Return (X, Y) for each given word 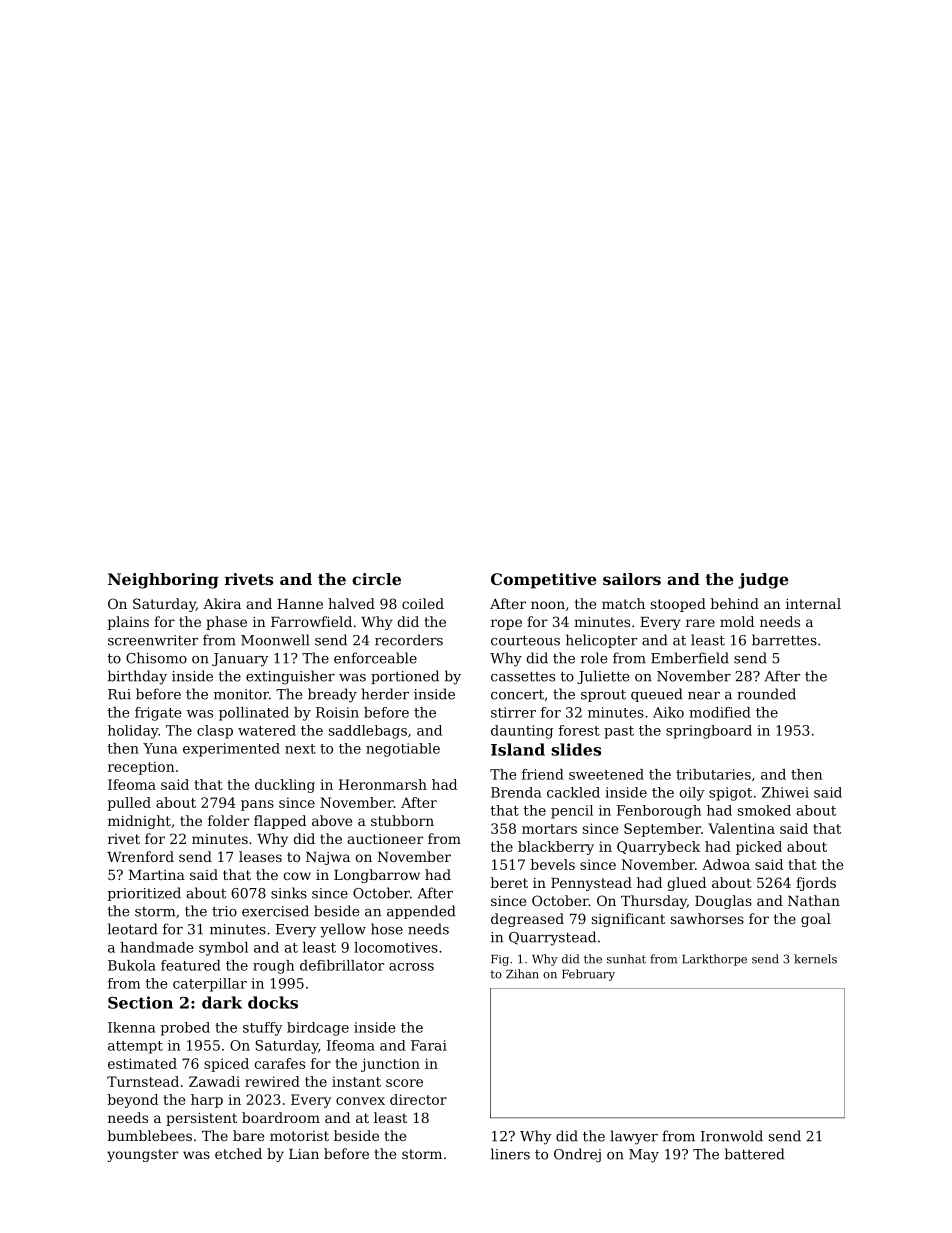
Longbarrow (377, 876)
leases (260, 856)
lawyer (634, 1137)
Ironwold (732, 1136)
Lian (304, 1154)
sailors (632, 579)
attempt (135, 1047)
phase (226, 623)
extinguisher (290, 677)
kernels (815, 959)
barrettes (784, 640)
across (411, 967)
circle (376, 579)
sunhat (626, 959)
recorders (409, 640)
